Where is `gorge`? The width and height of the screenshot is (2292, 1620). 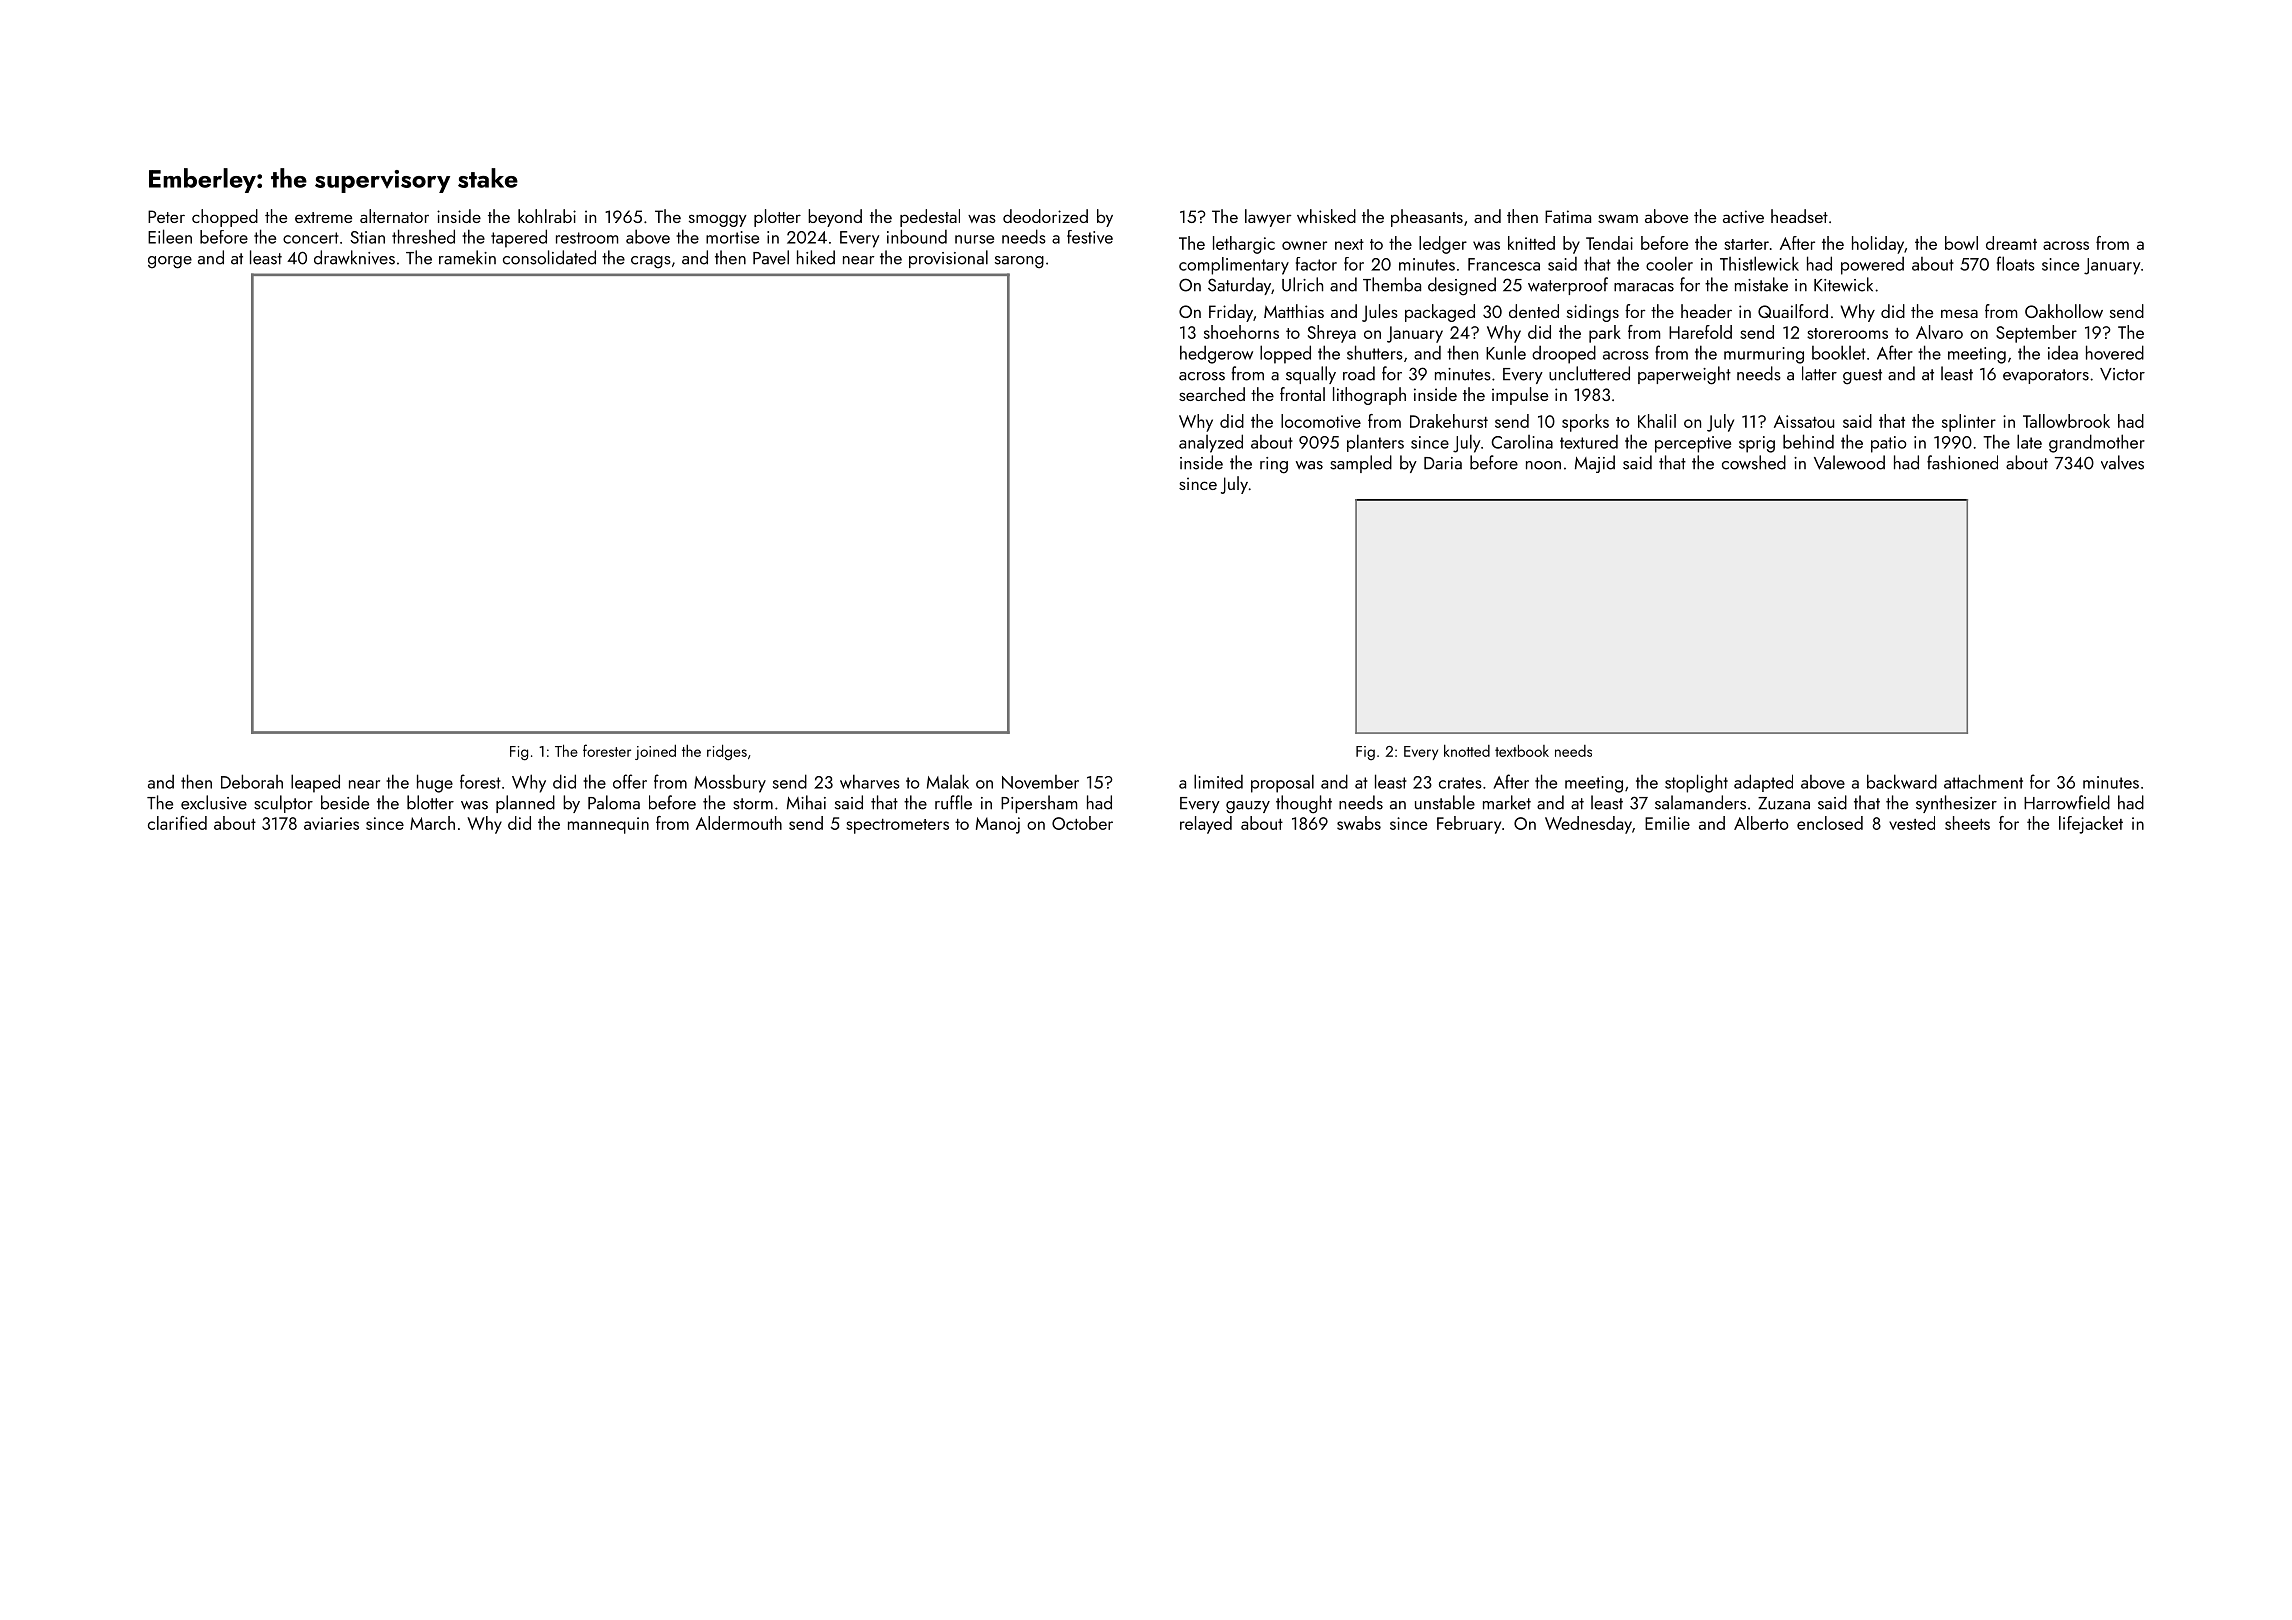
gorge is located at coordinates (170, 262).
